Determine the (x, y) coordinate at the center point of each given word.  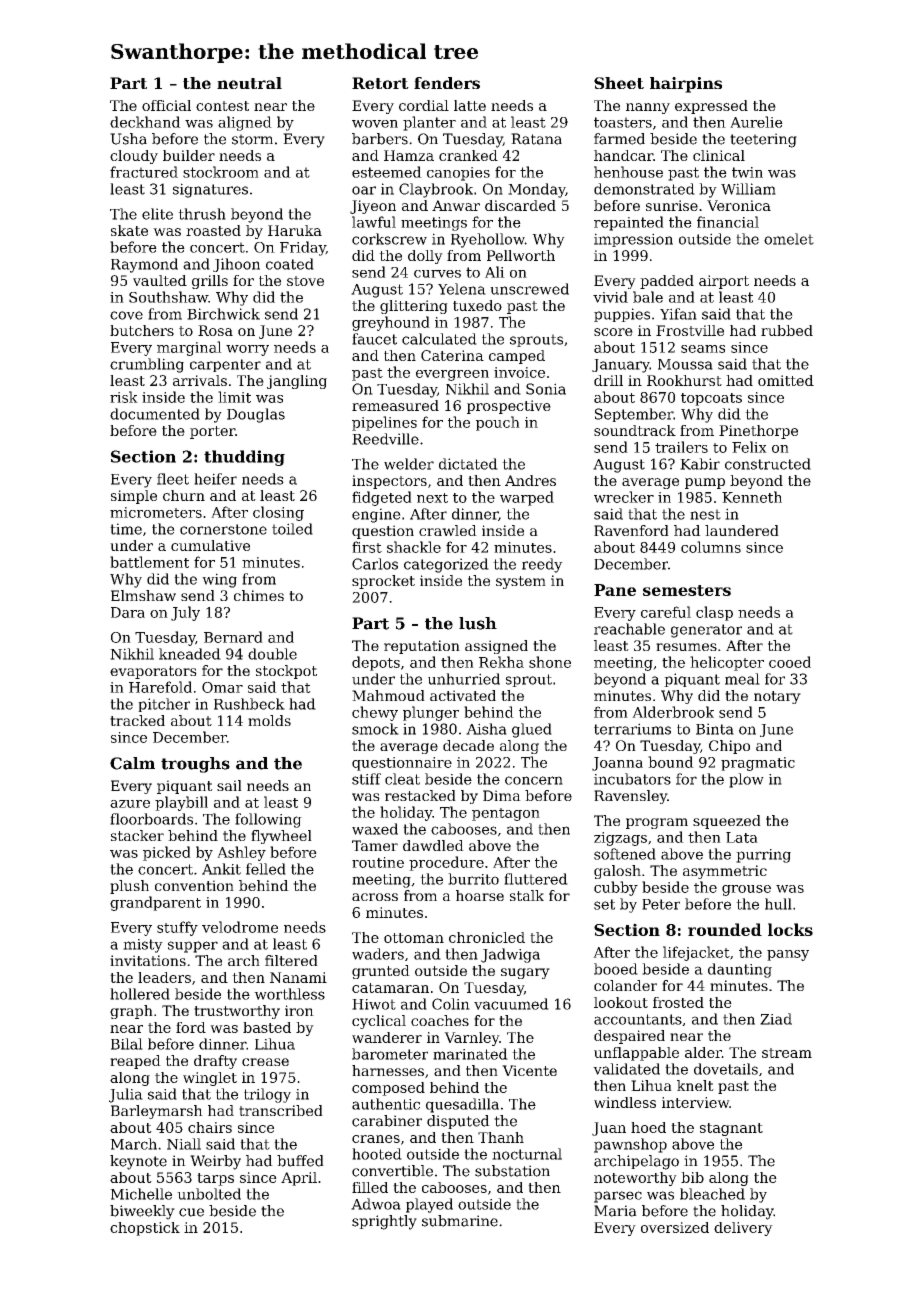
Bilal (127, 1044)
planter (429, 123)
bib (692, 1177)
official (166, 105)
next (432, 498)
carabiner (387, 1121)
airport (724, 282)
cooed (790, 662)
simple (134, 497)
